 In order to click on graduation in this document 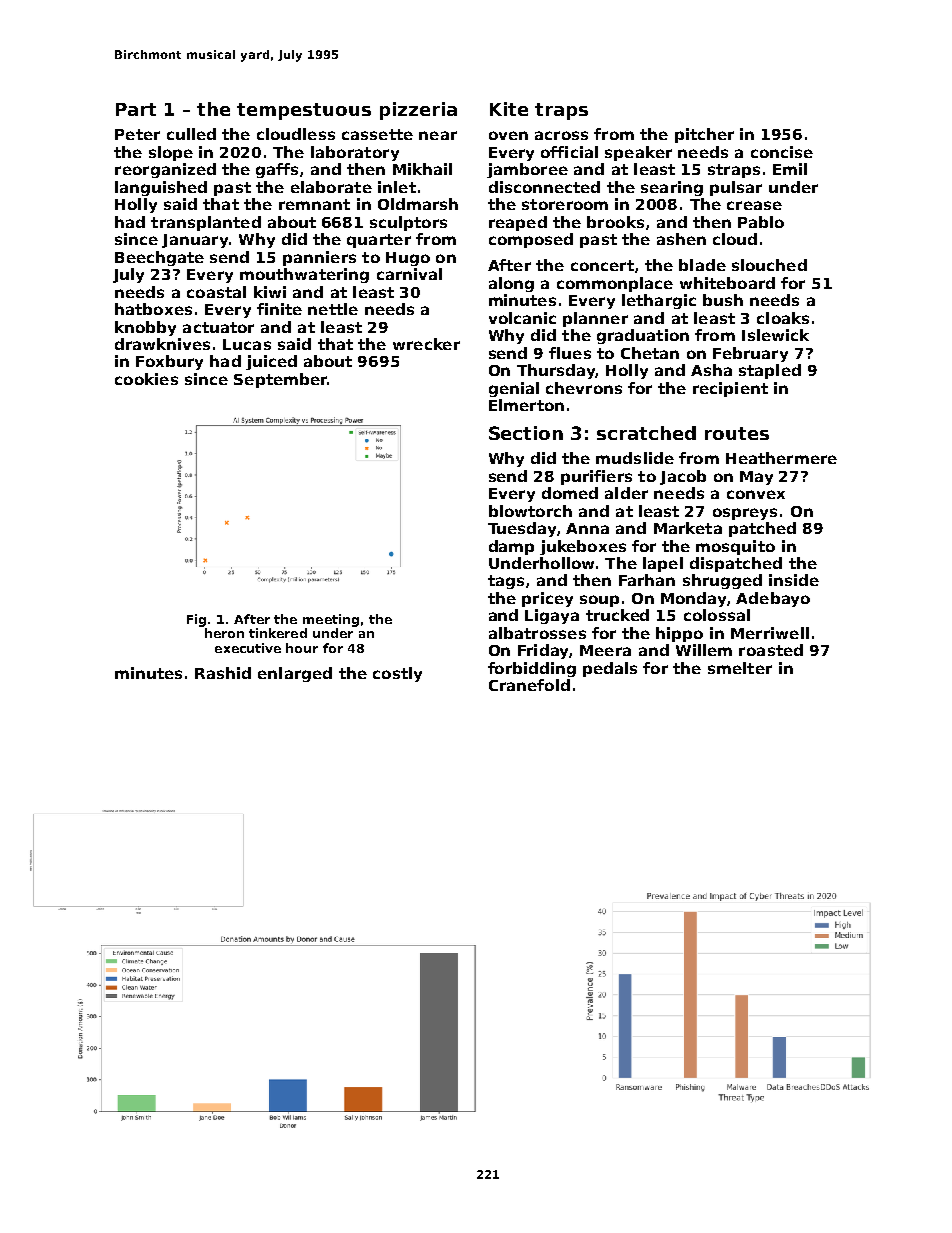, I will do `click(643, 336)`.
